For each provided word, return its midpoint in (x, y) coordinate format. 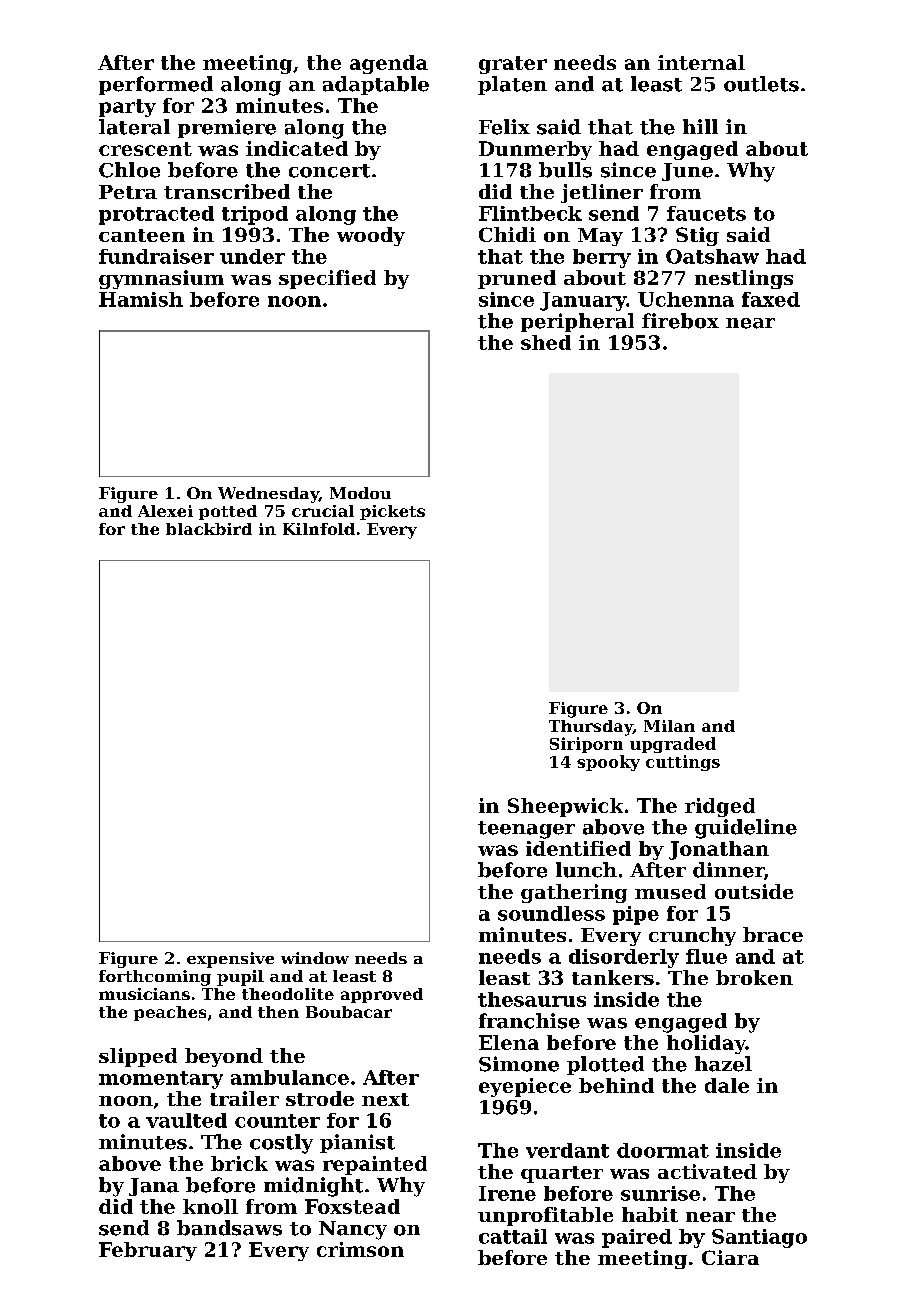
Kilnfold (319, 529)
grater (513, 65)
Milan (669, 726)
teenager (526, 830)
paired (637, 1238)
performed (156, 85)
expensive (230, 960)
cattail (513, 1236)
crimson (360, 1249)
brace (773, 934)
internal (701, 62)
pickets (392, 512)
